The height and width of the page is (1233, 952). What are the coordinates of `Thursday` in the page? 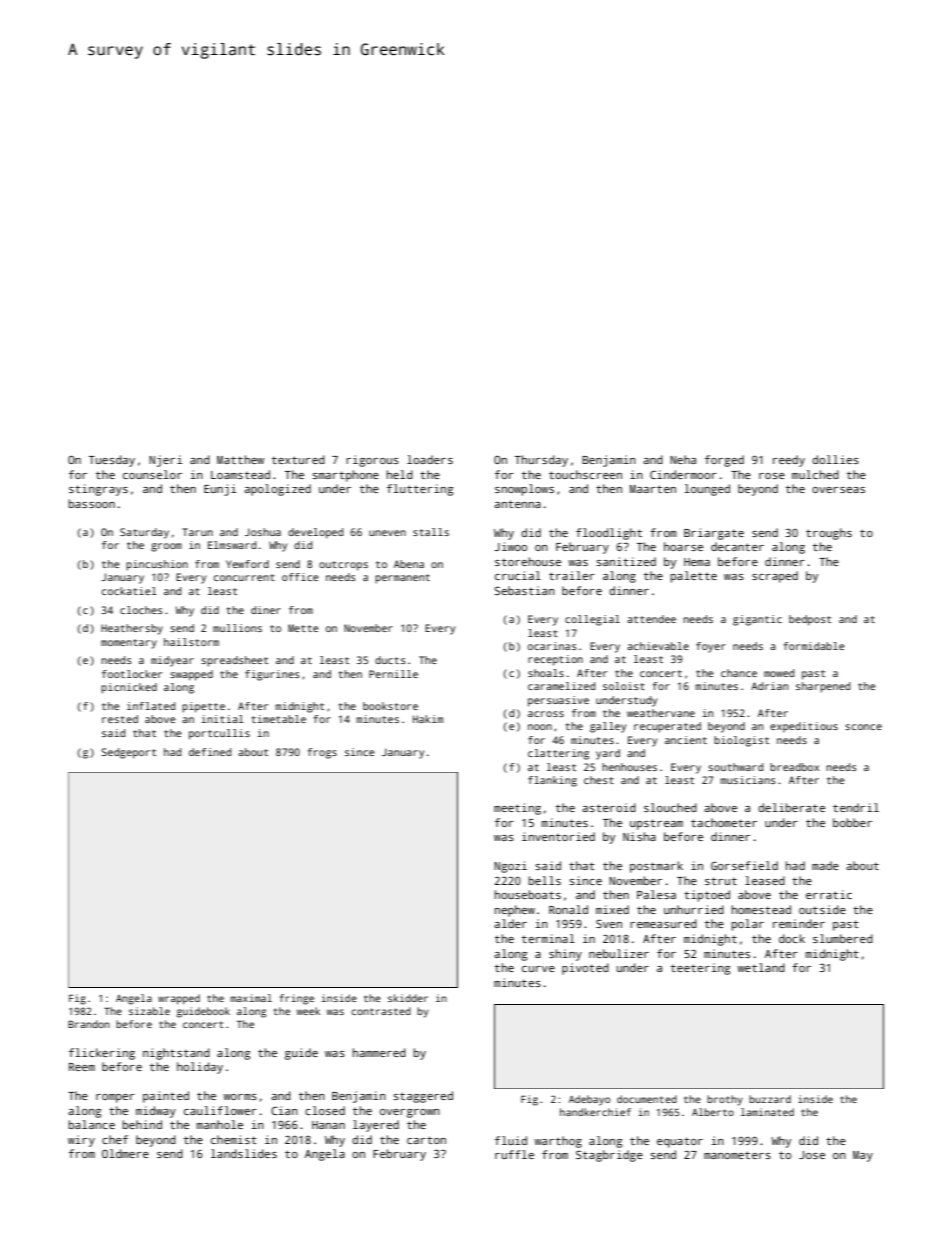 It's located at (541, 461).
